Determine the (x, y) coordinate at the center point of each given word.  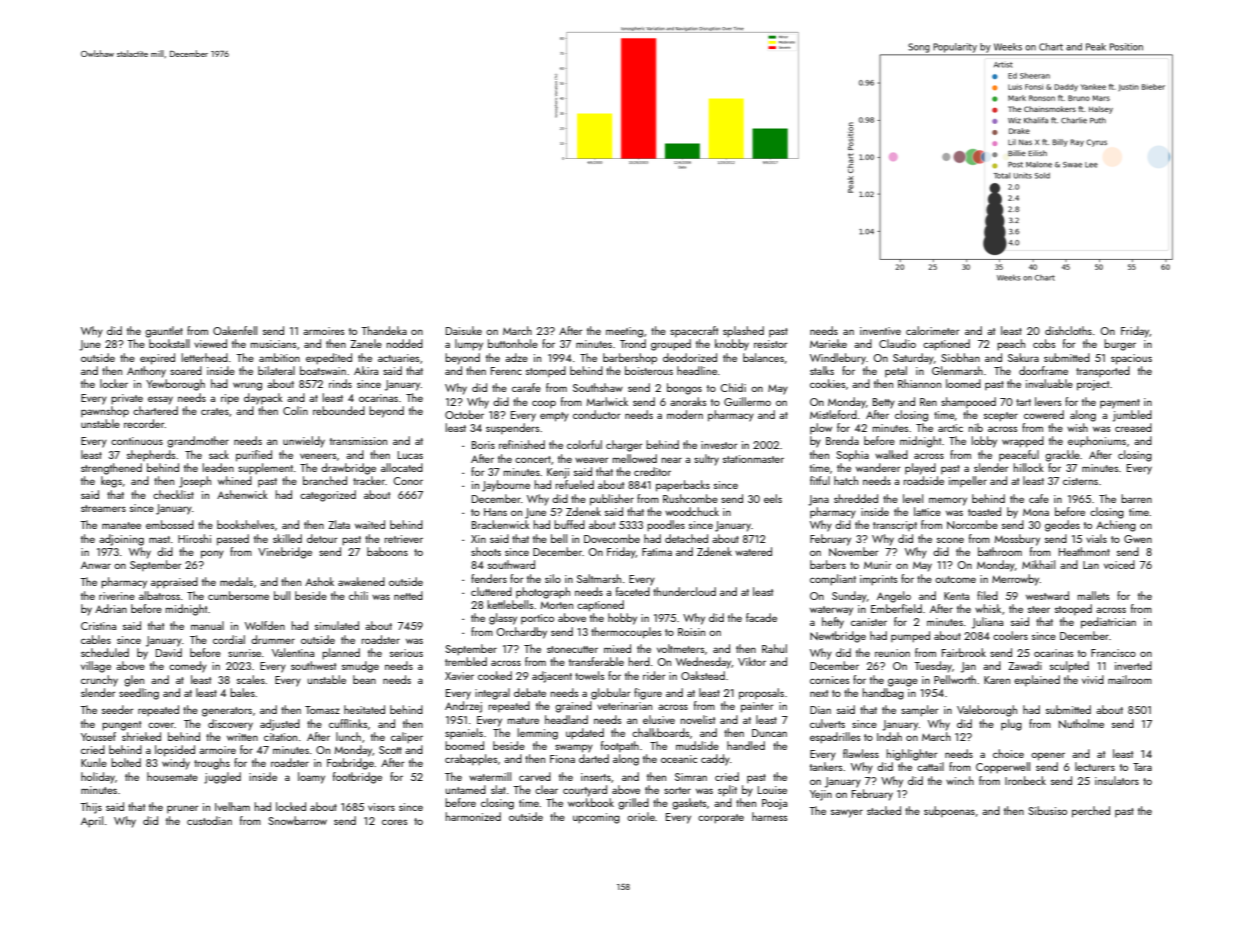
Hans (495, 512)
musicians (273, 344)
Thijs (91, 808)
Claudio (897, 343)
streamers (103, 508)
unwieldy (304, 442)
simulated (337, 625)
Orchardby (521, 633)
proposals (761, 694)
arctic (950, 428)
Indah (889, 736)
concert (533, 459)
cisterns (1080, 481)
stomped (546, 371)
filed (987, 595)
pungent (121, 726)
